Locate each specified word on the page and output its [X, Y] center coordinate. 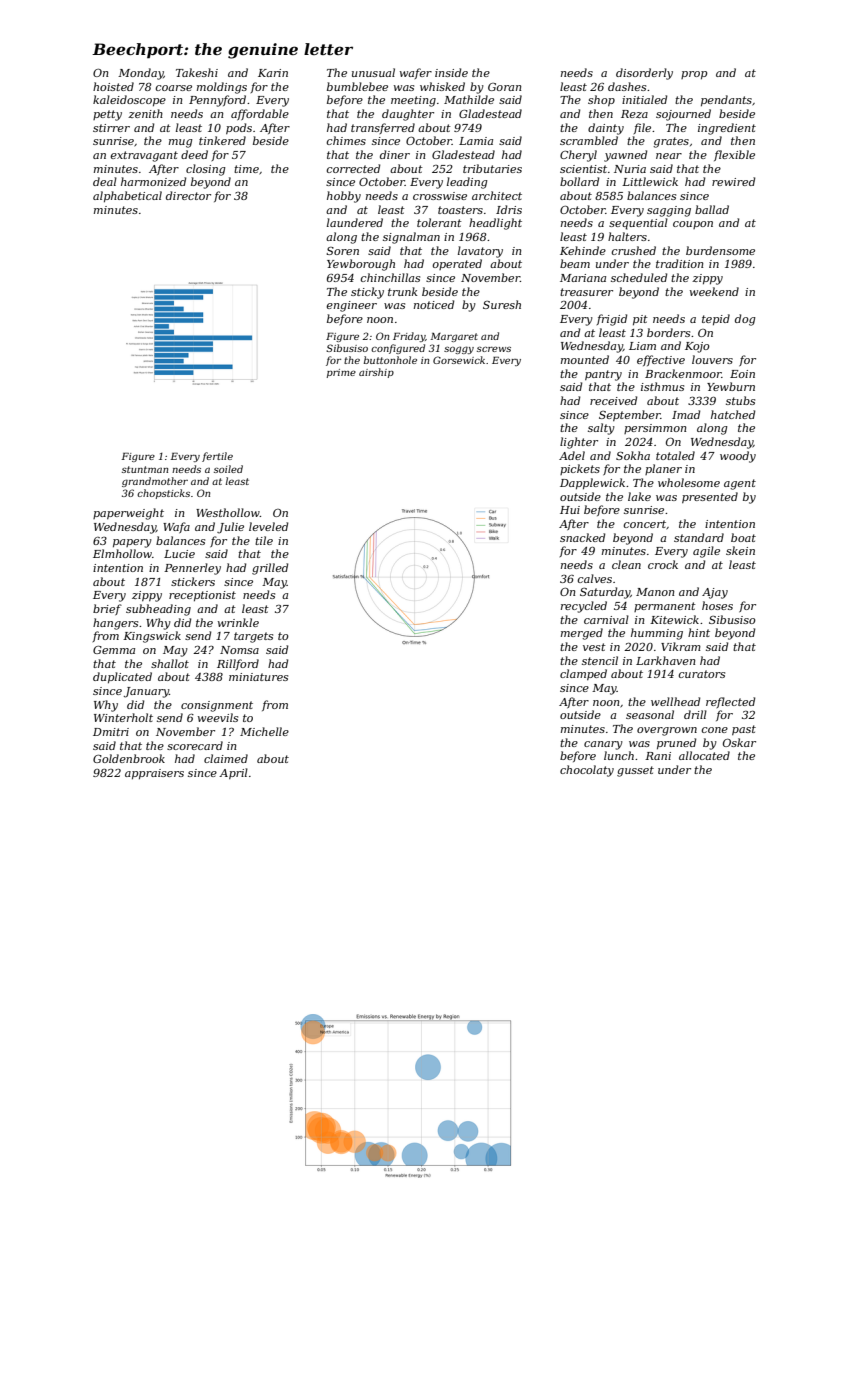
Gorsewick [459, 360]
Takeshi [197, 72]
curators [701, 674]
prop [694, 75]
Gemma [114, 650]
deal [105, 181]
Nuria [630, 169]
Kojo [697, 347]
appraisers [154, 774]
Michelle [264, 731]
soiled [228, 469]
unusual [373, 72]
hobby [344, 197]
